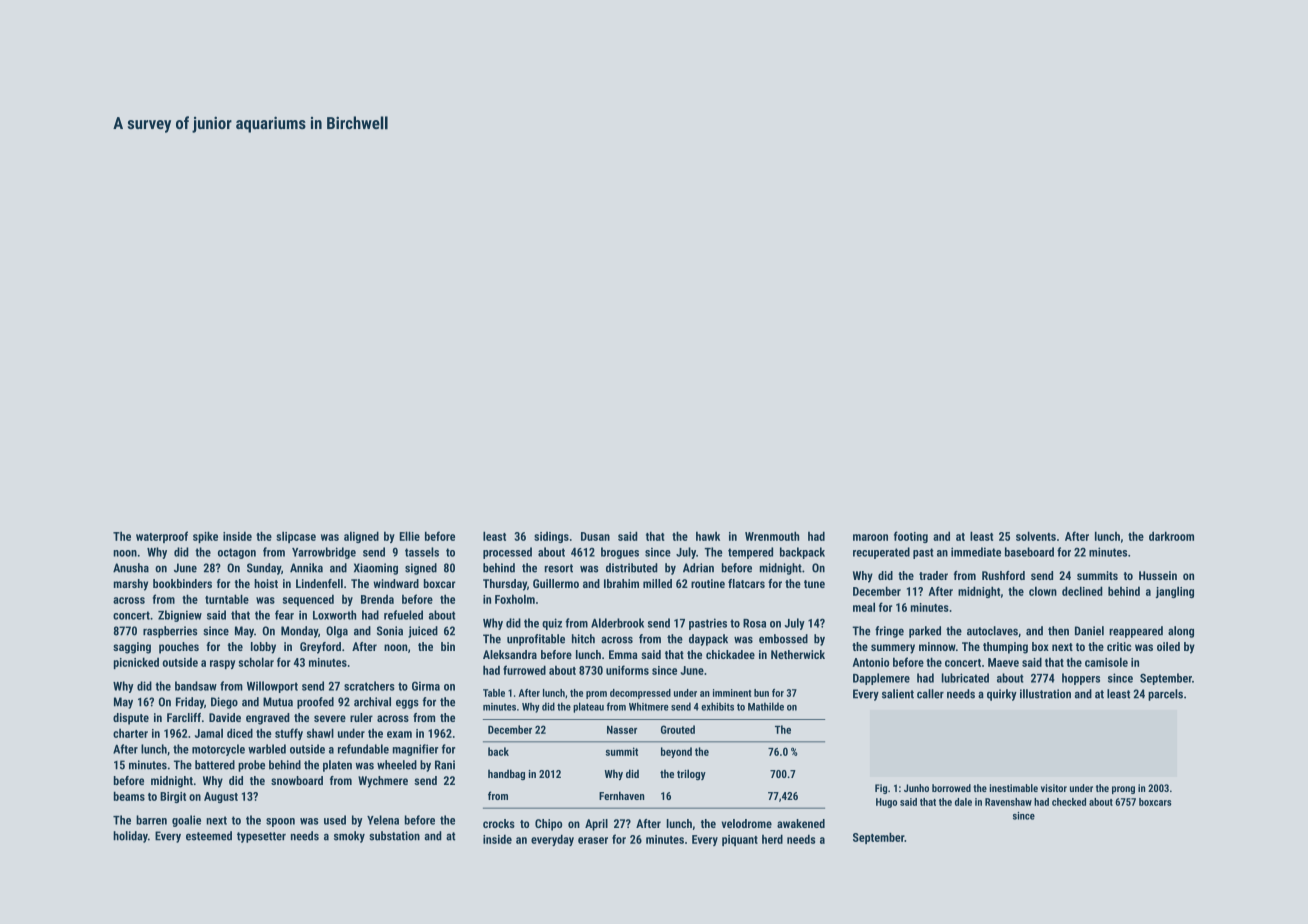 This image has width=1308, height=924. Describe the element at coordinates (772, 839) in the image. I see `herd` at that location.
